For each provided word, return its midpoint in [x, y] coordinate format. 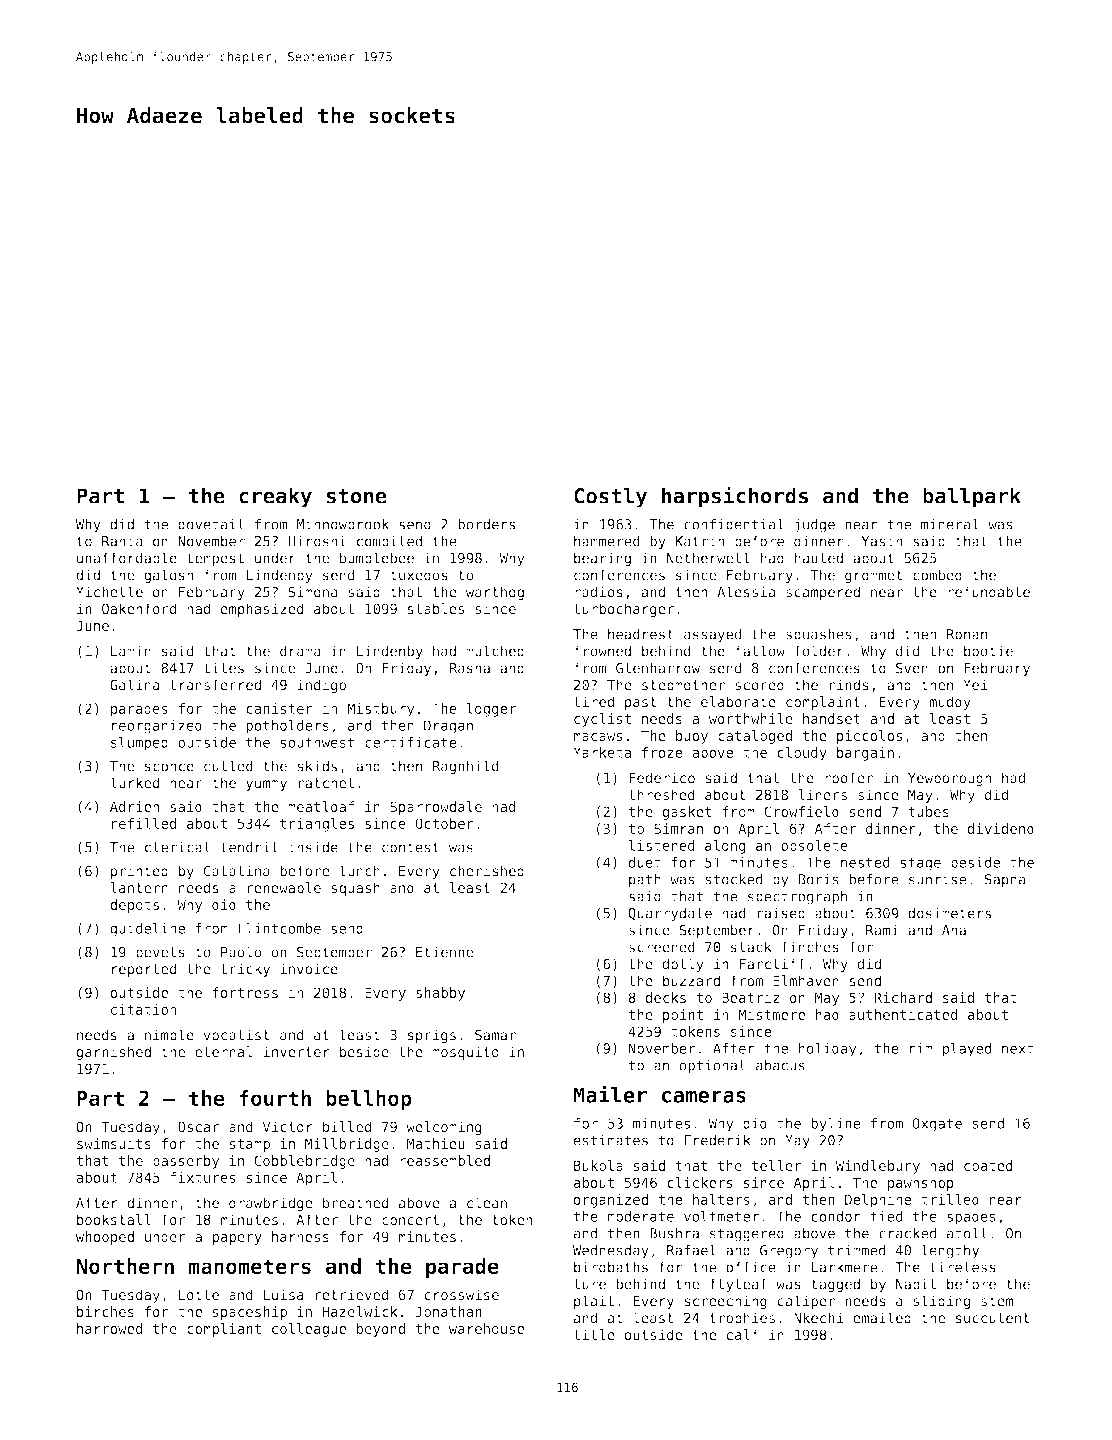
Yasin [882, 541]
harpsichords [735, 497]
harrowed [110, 1328]
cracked [907, 1233]
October [444, 823]
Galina [135, 685]
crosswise [461, 1294]
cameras [704, 1097]
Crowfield [801, 811]
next [1018, 1048]
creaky [275, 497]
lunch [359, 871]
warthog [495, 593]
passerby [186, 1162]
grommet [873, 577]
